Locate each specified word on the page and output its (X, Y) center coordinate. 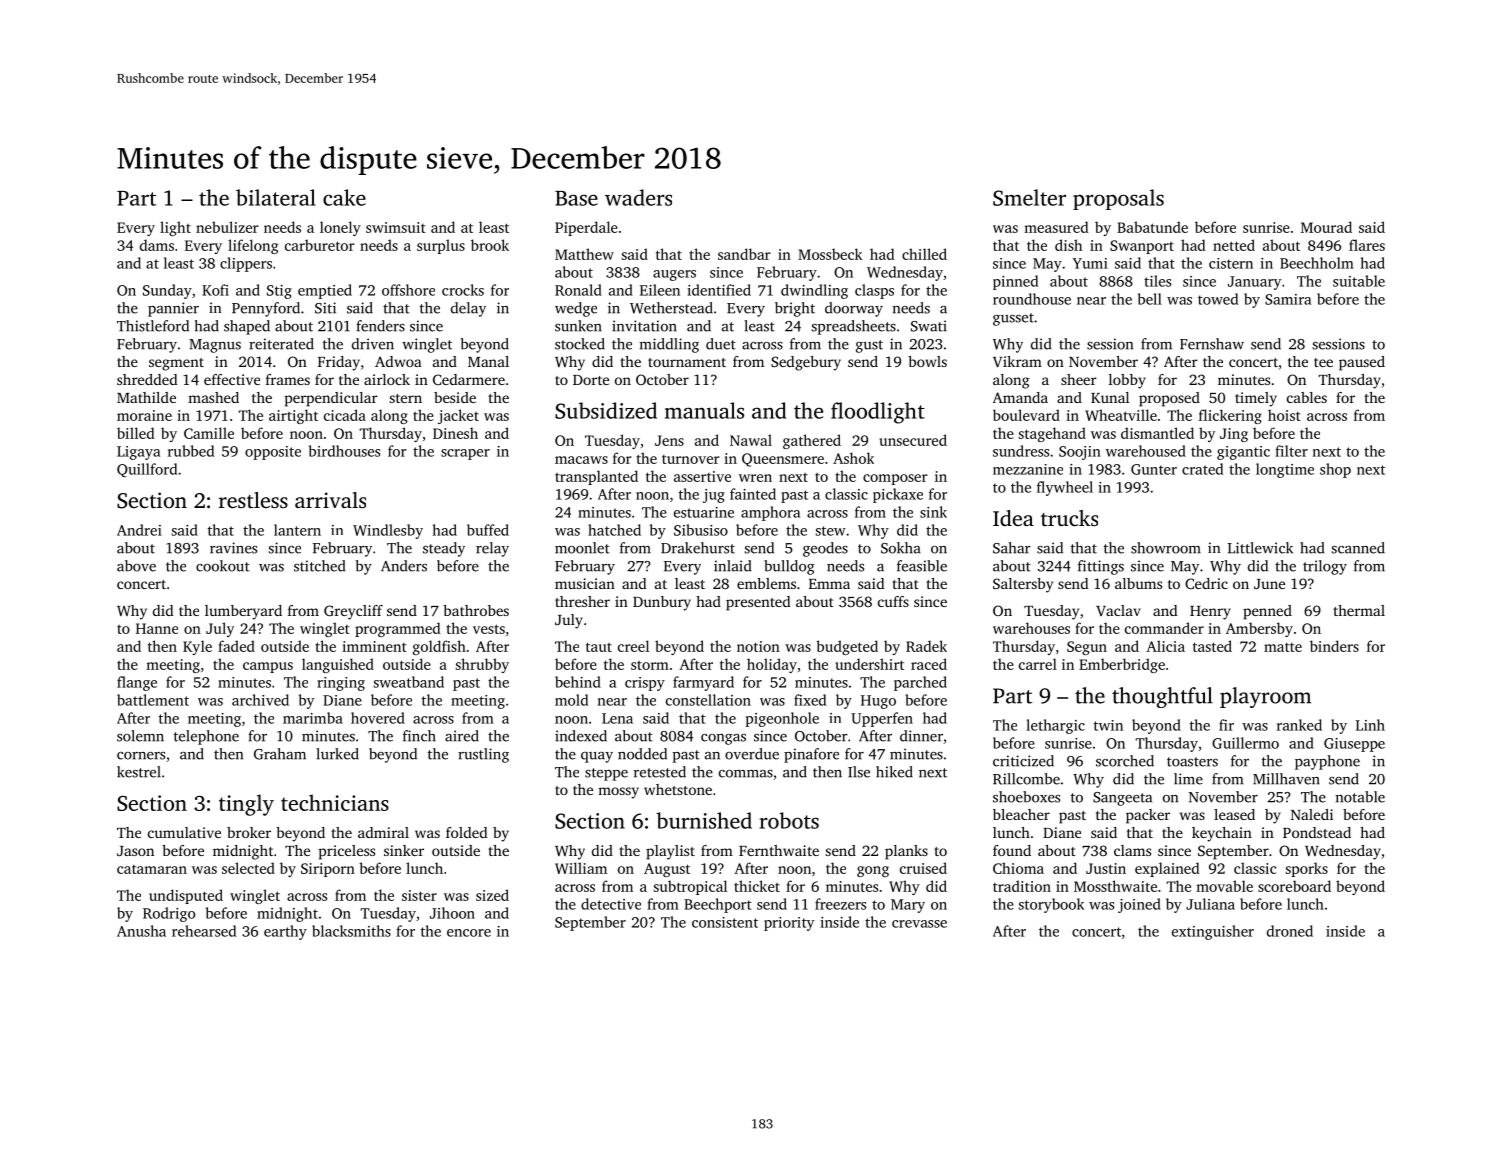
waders (638, 197)
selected (248, 868)
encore (469, 933)
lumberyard (243, 612)
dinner (921, 736)
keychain (1222, 834)
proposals (1118, 199)
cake (344, 197)
